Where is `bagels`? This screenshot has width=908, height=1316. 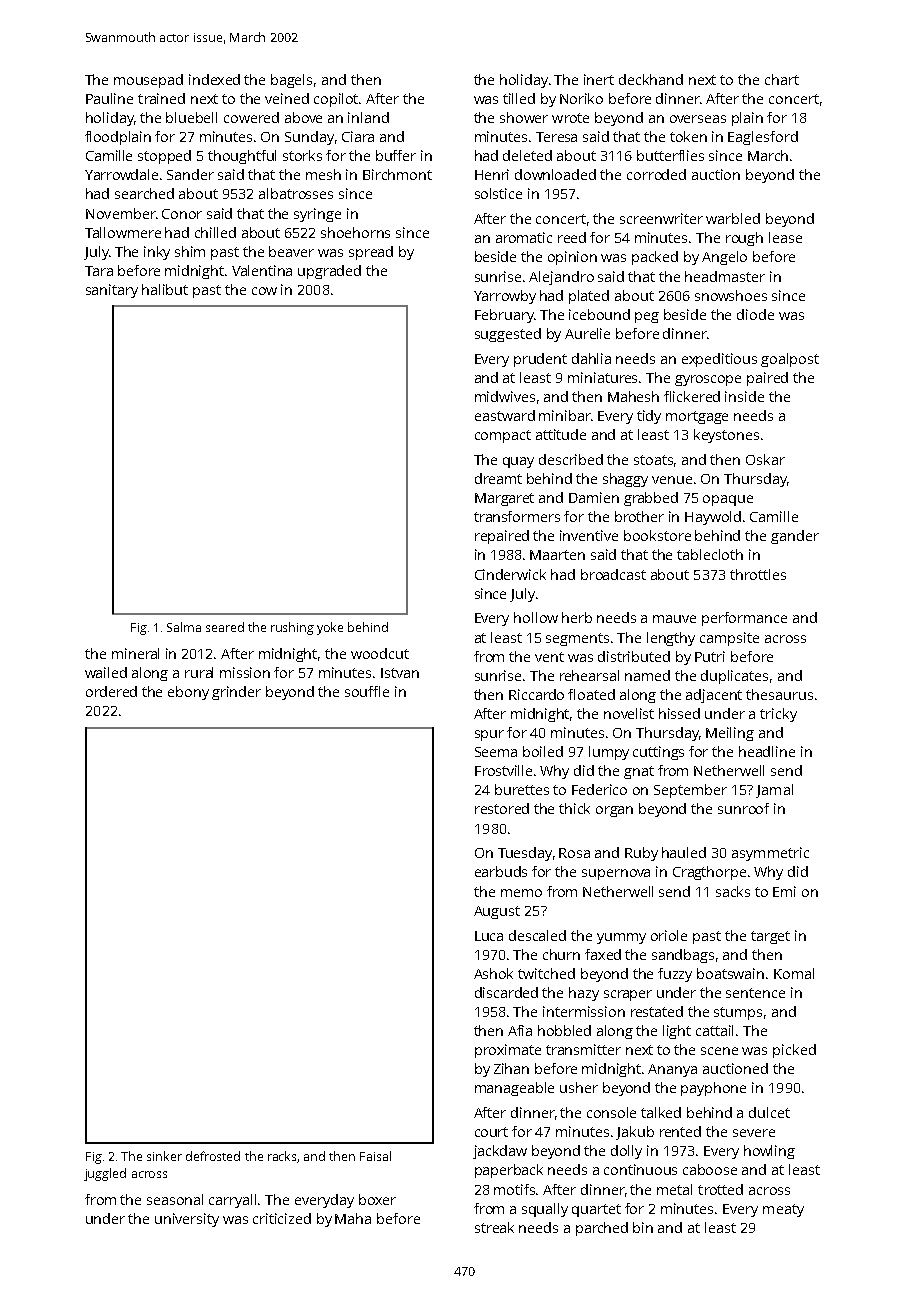
bagels is located at coordinates (291, 81).
